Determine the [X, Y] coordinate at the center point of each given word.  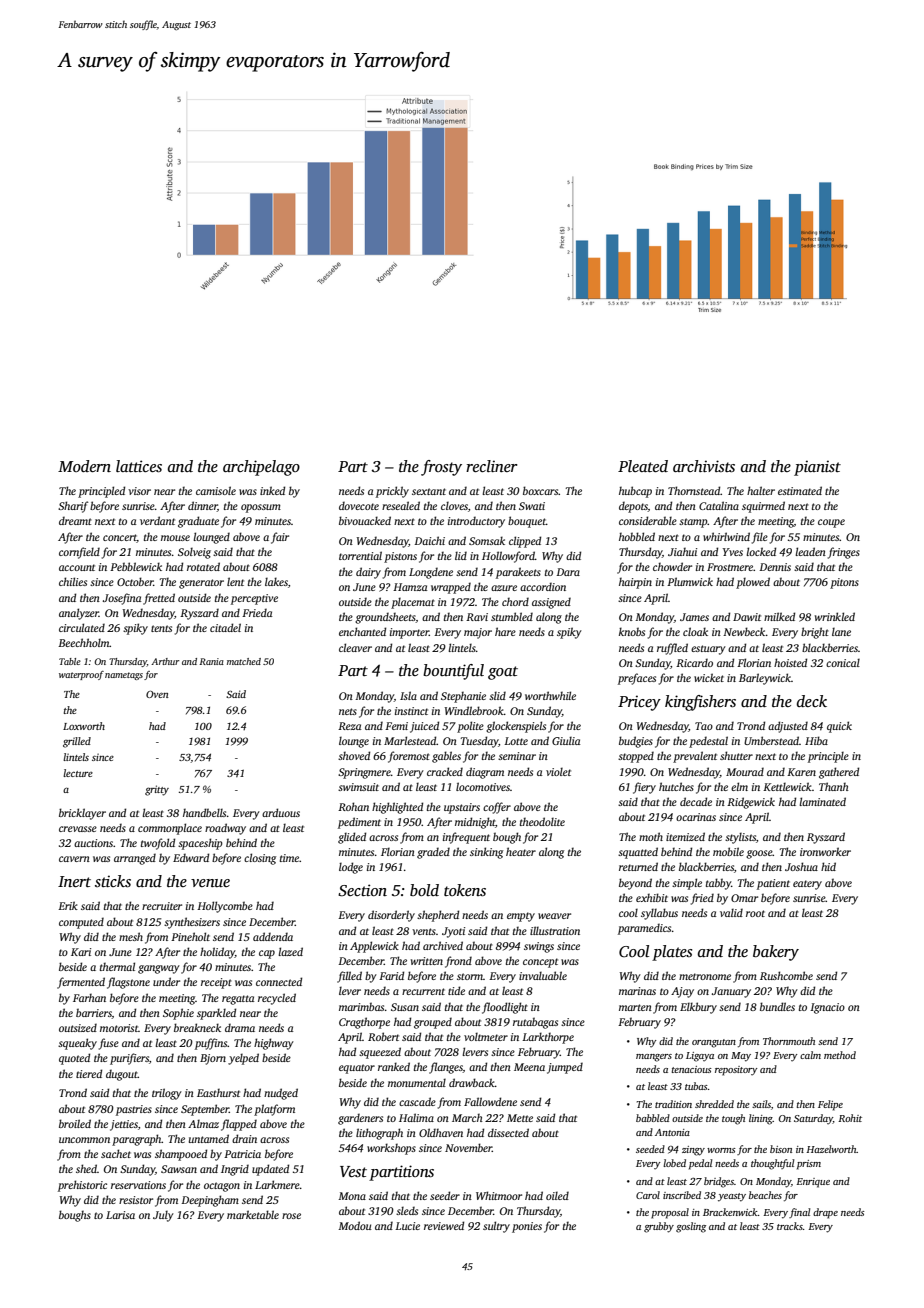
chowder [672, 566]
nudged [281, 1094]
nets [348, 711]
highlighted [397, 808]
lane [841, 631]
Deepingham [210, 1201]
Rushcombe [786, 975]
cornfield [79, 553]
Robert [383, 1036]
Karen [801, 772]
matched [244, 661]
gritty [157, 790]
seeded [650, 1149]
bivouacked [365, 520]
